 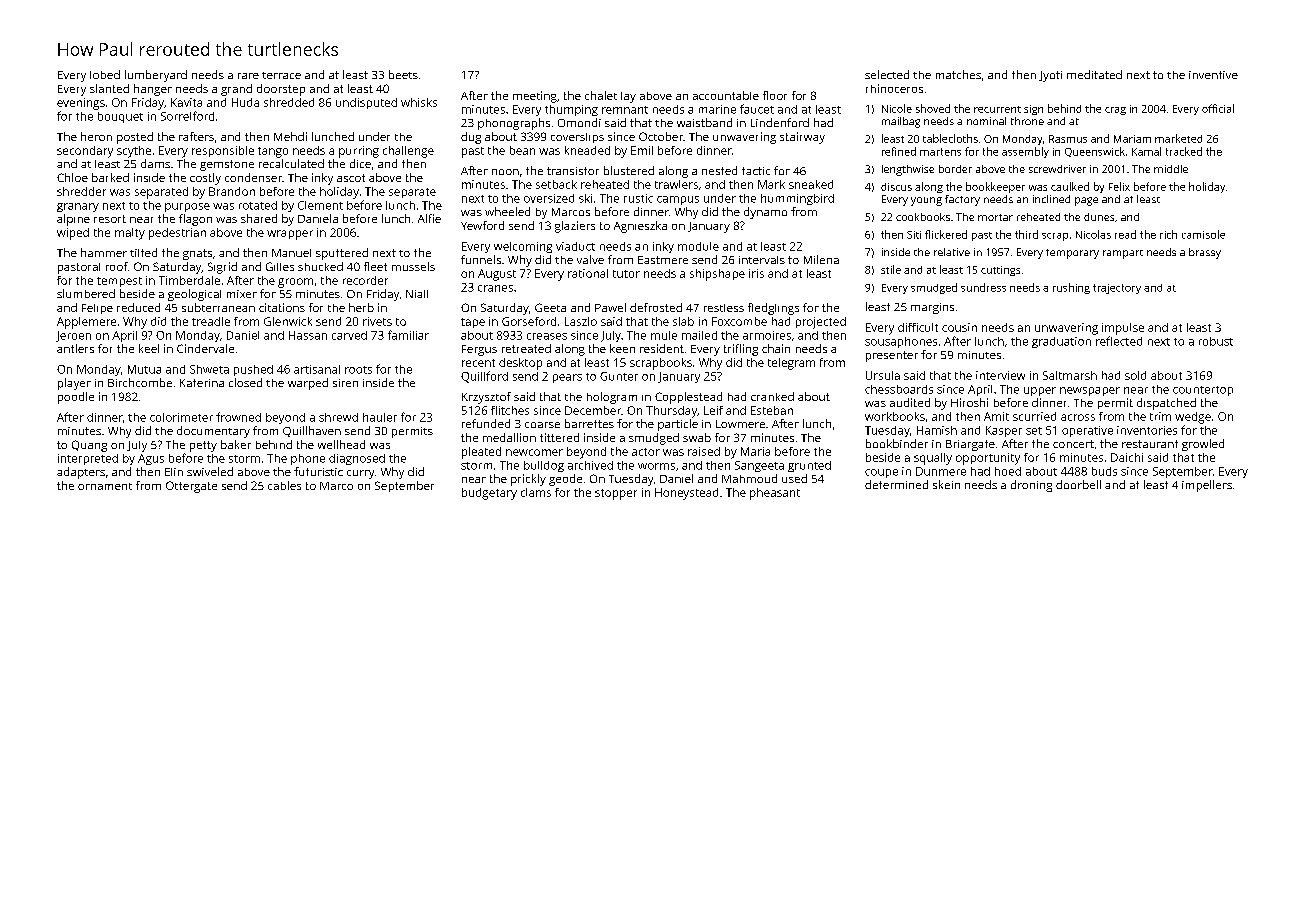 What do you see at coordinates (661, 136) in the screenshot?
I see `October` at bounding box center [661, 136].
